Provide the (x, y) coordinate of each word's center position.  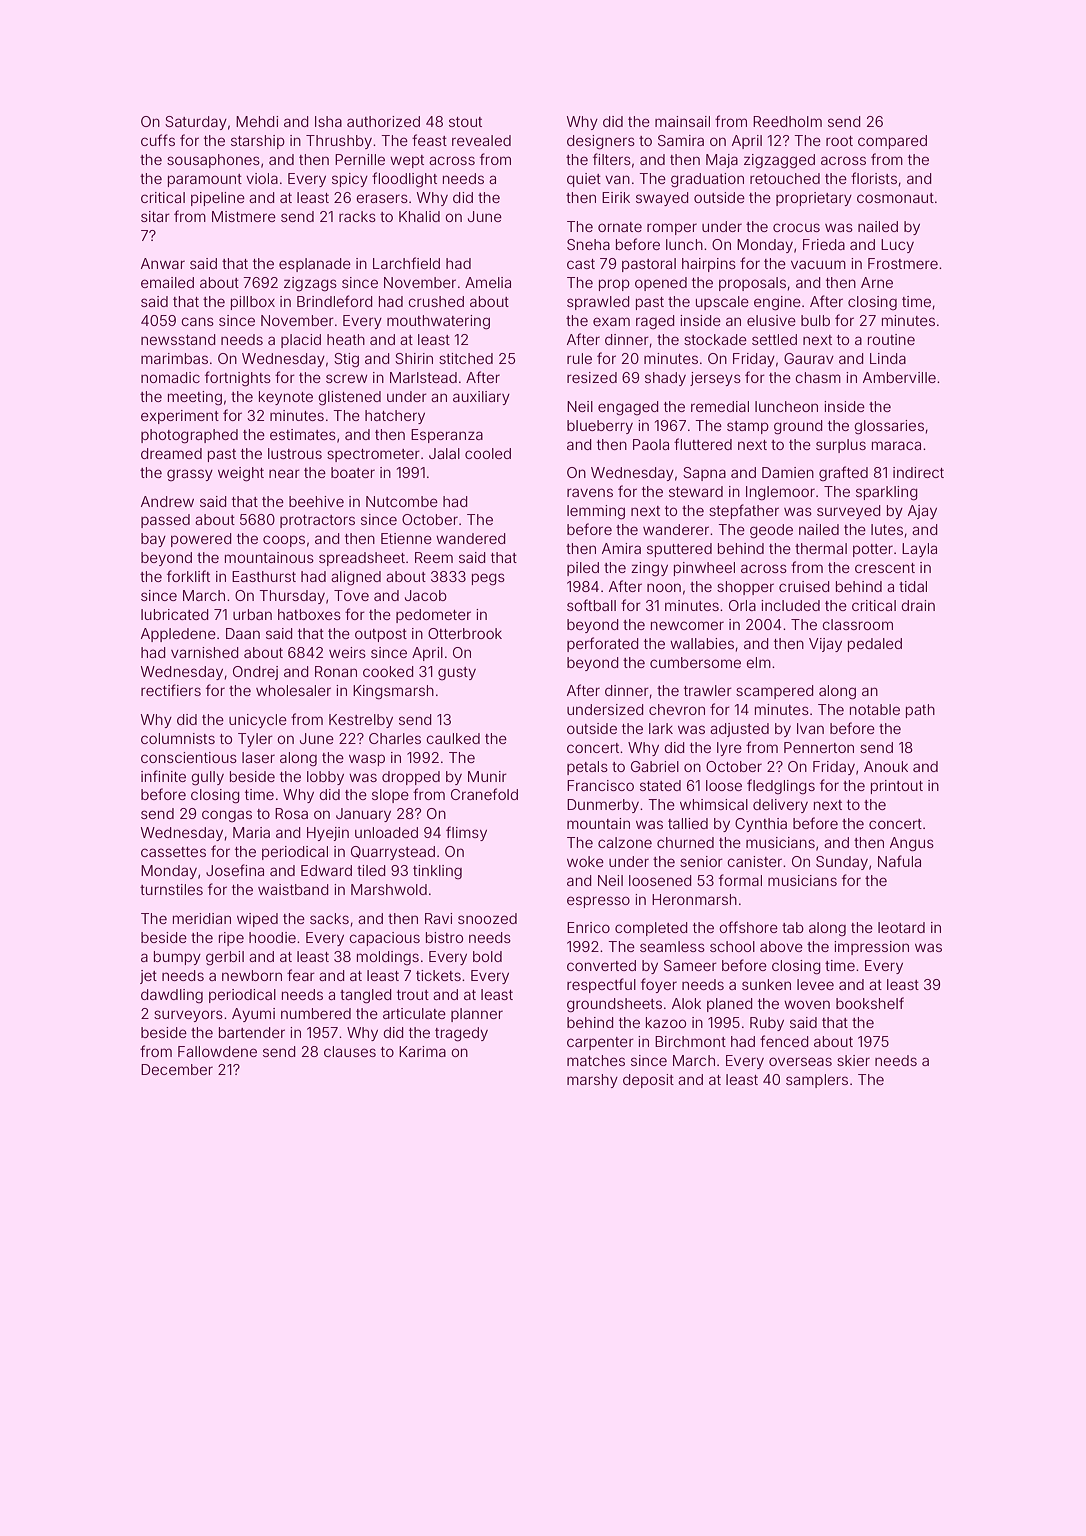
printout (897, 787)
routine (891, 339)
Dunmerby (603, 806)
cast (581, 264)
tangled (365, 996)
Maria (251, 832)
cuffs (158, 140)
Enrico (588, 927)
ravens (590, 492)
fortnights (238, 379)
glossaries (889, 427)
